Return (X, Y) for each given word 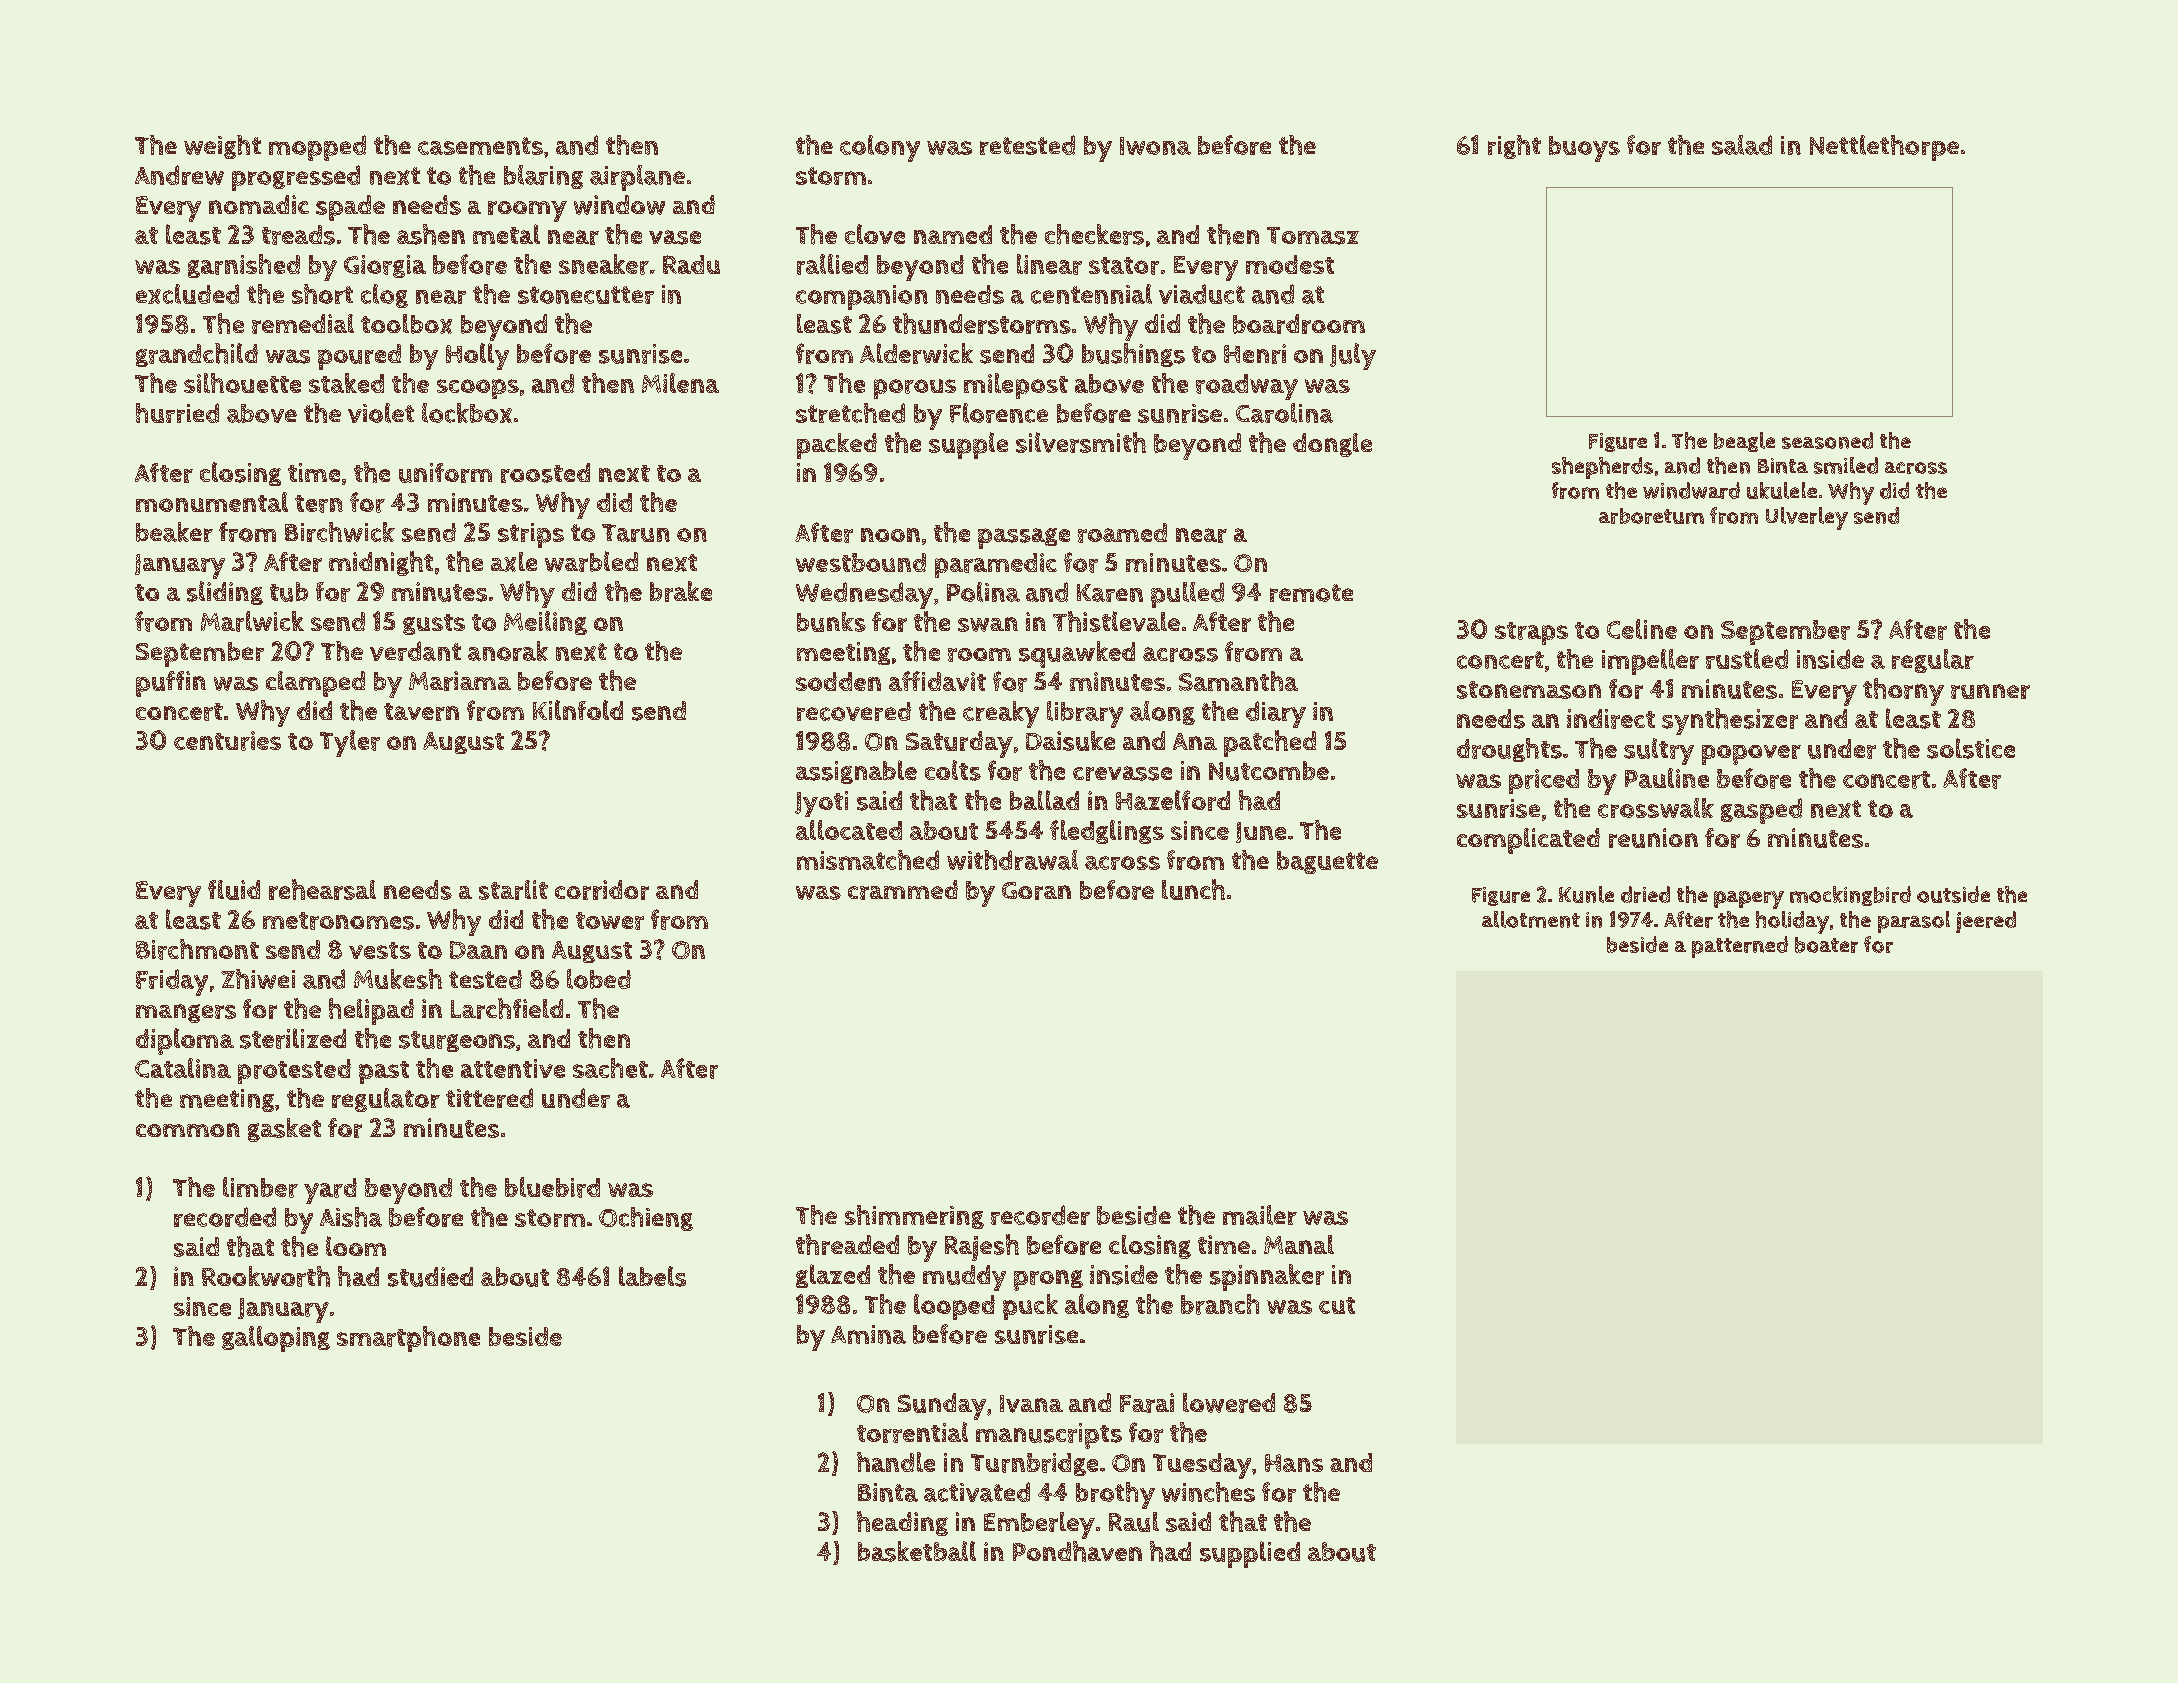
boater (1826, 945)
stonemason (1529, 690)
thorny (1903, 692)
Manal (1299, 1244)
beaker (174, 532)
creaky (1001, 714)
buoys (1584, 149)
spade (350, 208)
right (1514, 147)
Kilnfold (578, 710)
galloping (276, 1339)
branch (1220, 1304)
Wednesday (864, 595)
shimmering (914, 1217)
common (188, 1130)
